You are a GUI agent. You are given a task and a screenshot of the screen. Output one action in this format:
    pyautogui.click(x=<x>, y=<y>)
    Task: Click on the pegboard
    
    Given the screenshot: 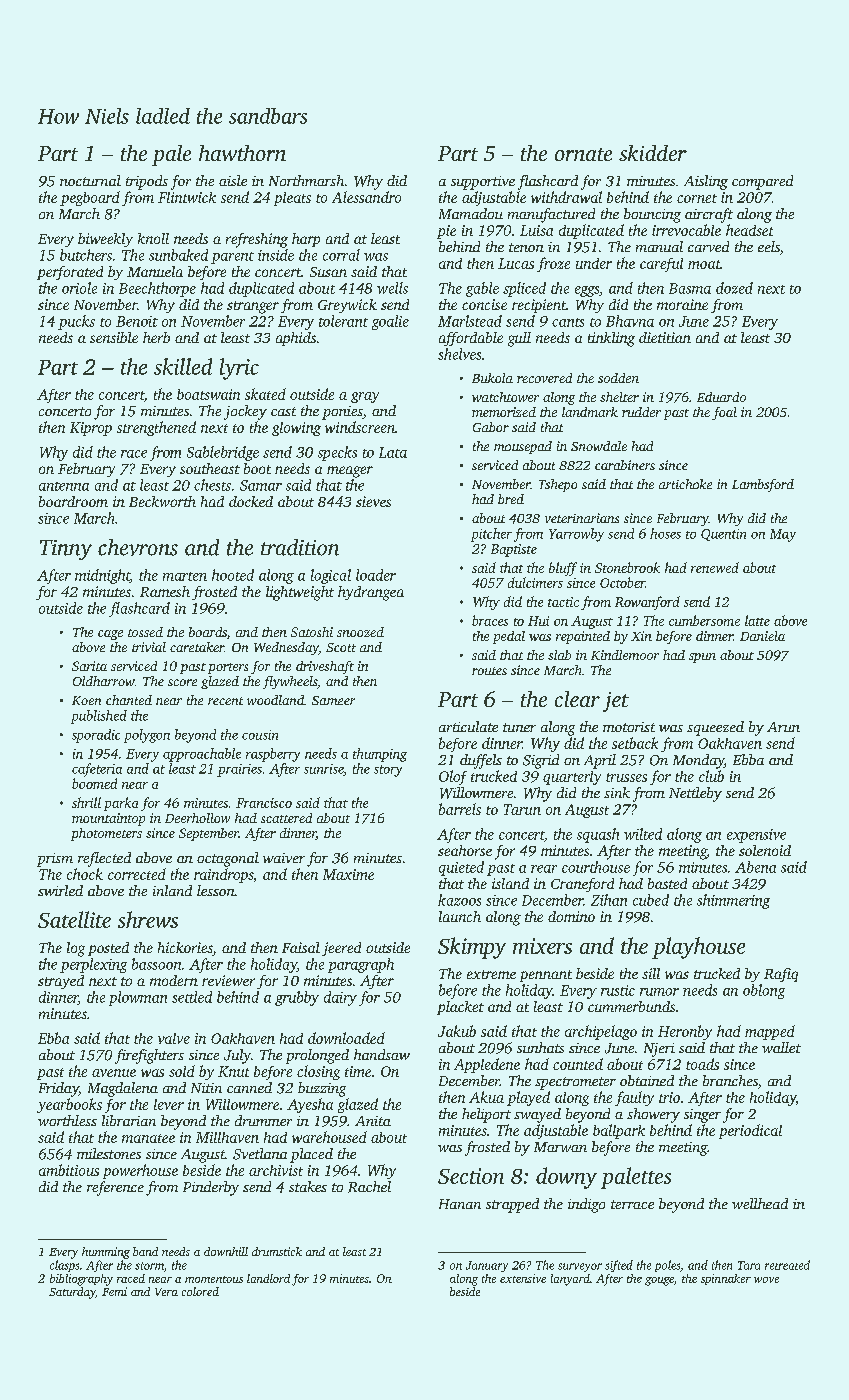 What is the action you would take?
    pyautogui.click(x=90, y=198)
